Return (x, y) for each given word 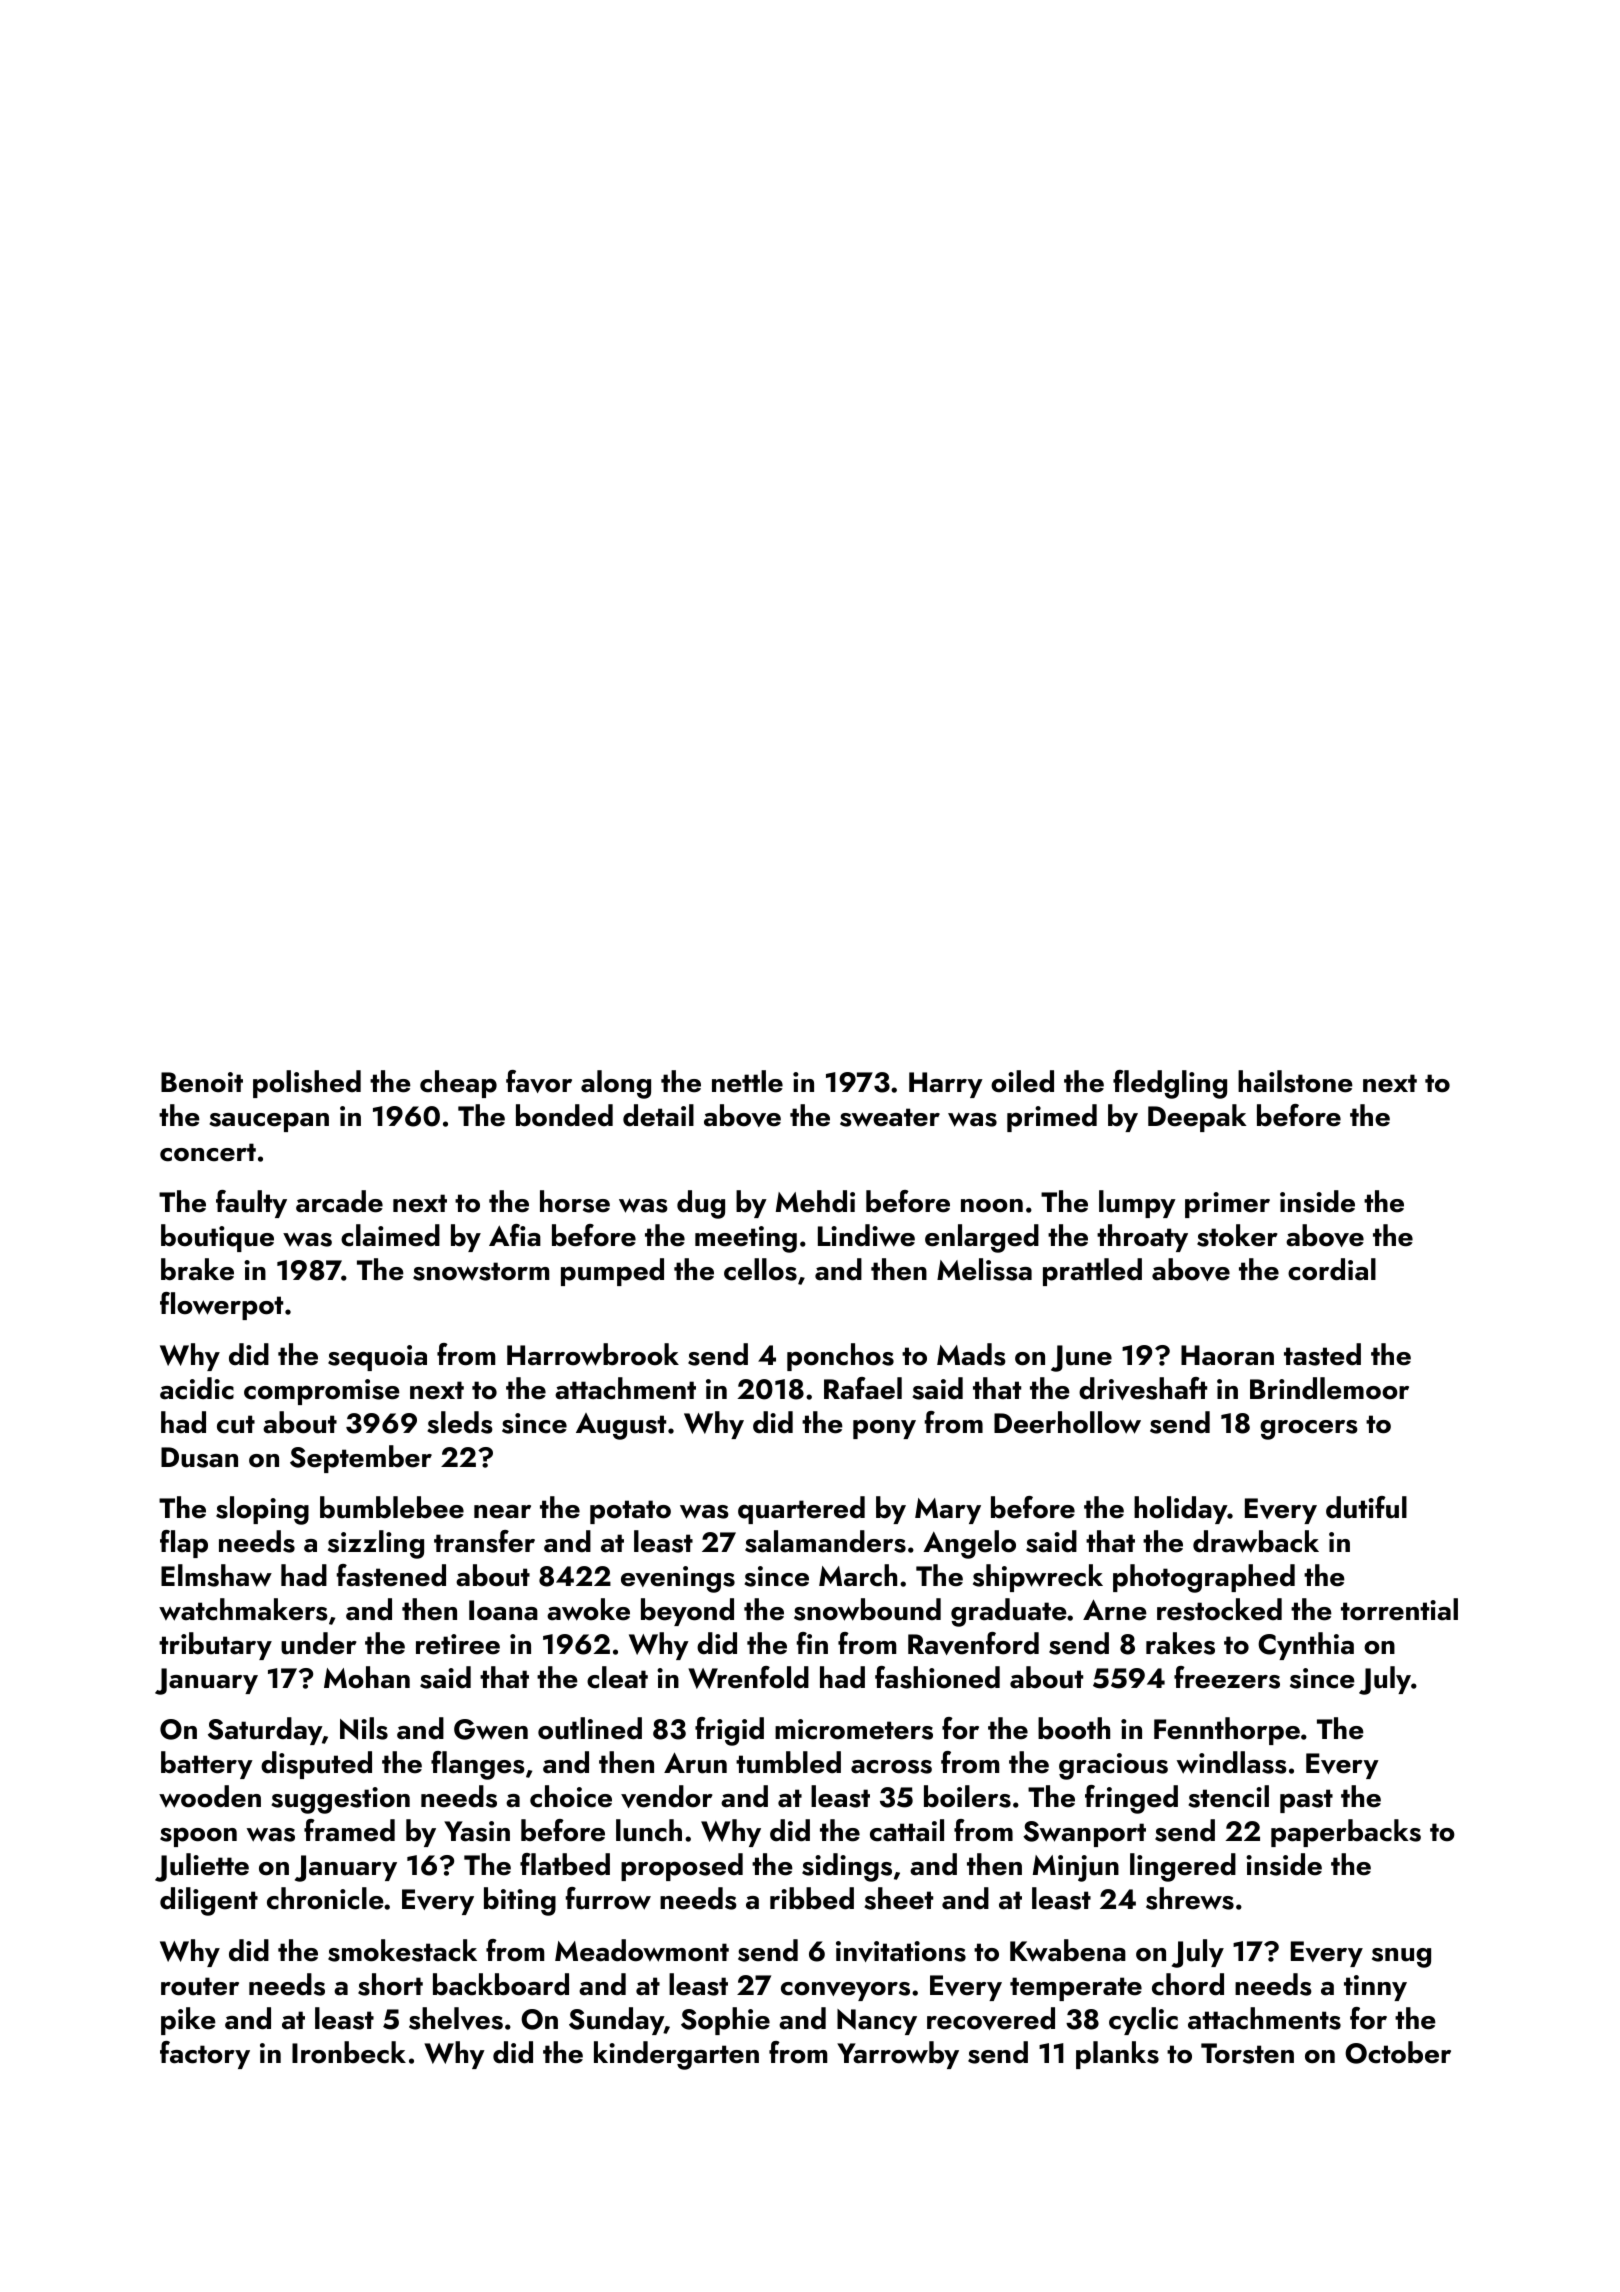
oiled (1022, 1081)
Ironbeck (349, 2052)
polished (307, 1084)
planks (1117, 2055)
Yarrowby (898, 2055)
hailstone (1295, 1081)
